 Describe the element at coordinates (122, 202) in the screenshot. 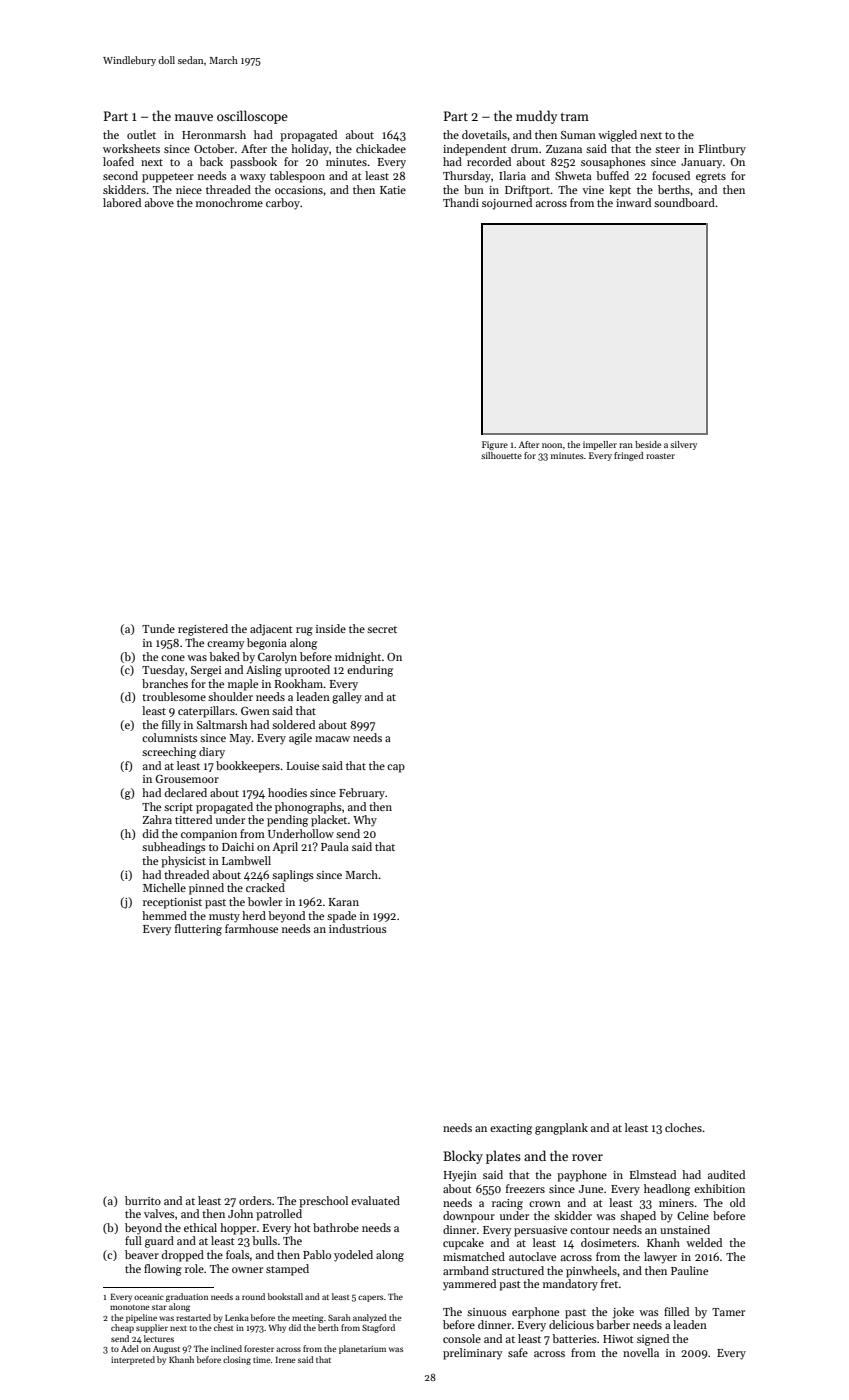

I see `labored` at that location.
